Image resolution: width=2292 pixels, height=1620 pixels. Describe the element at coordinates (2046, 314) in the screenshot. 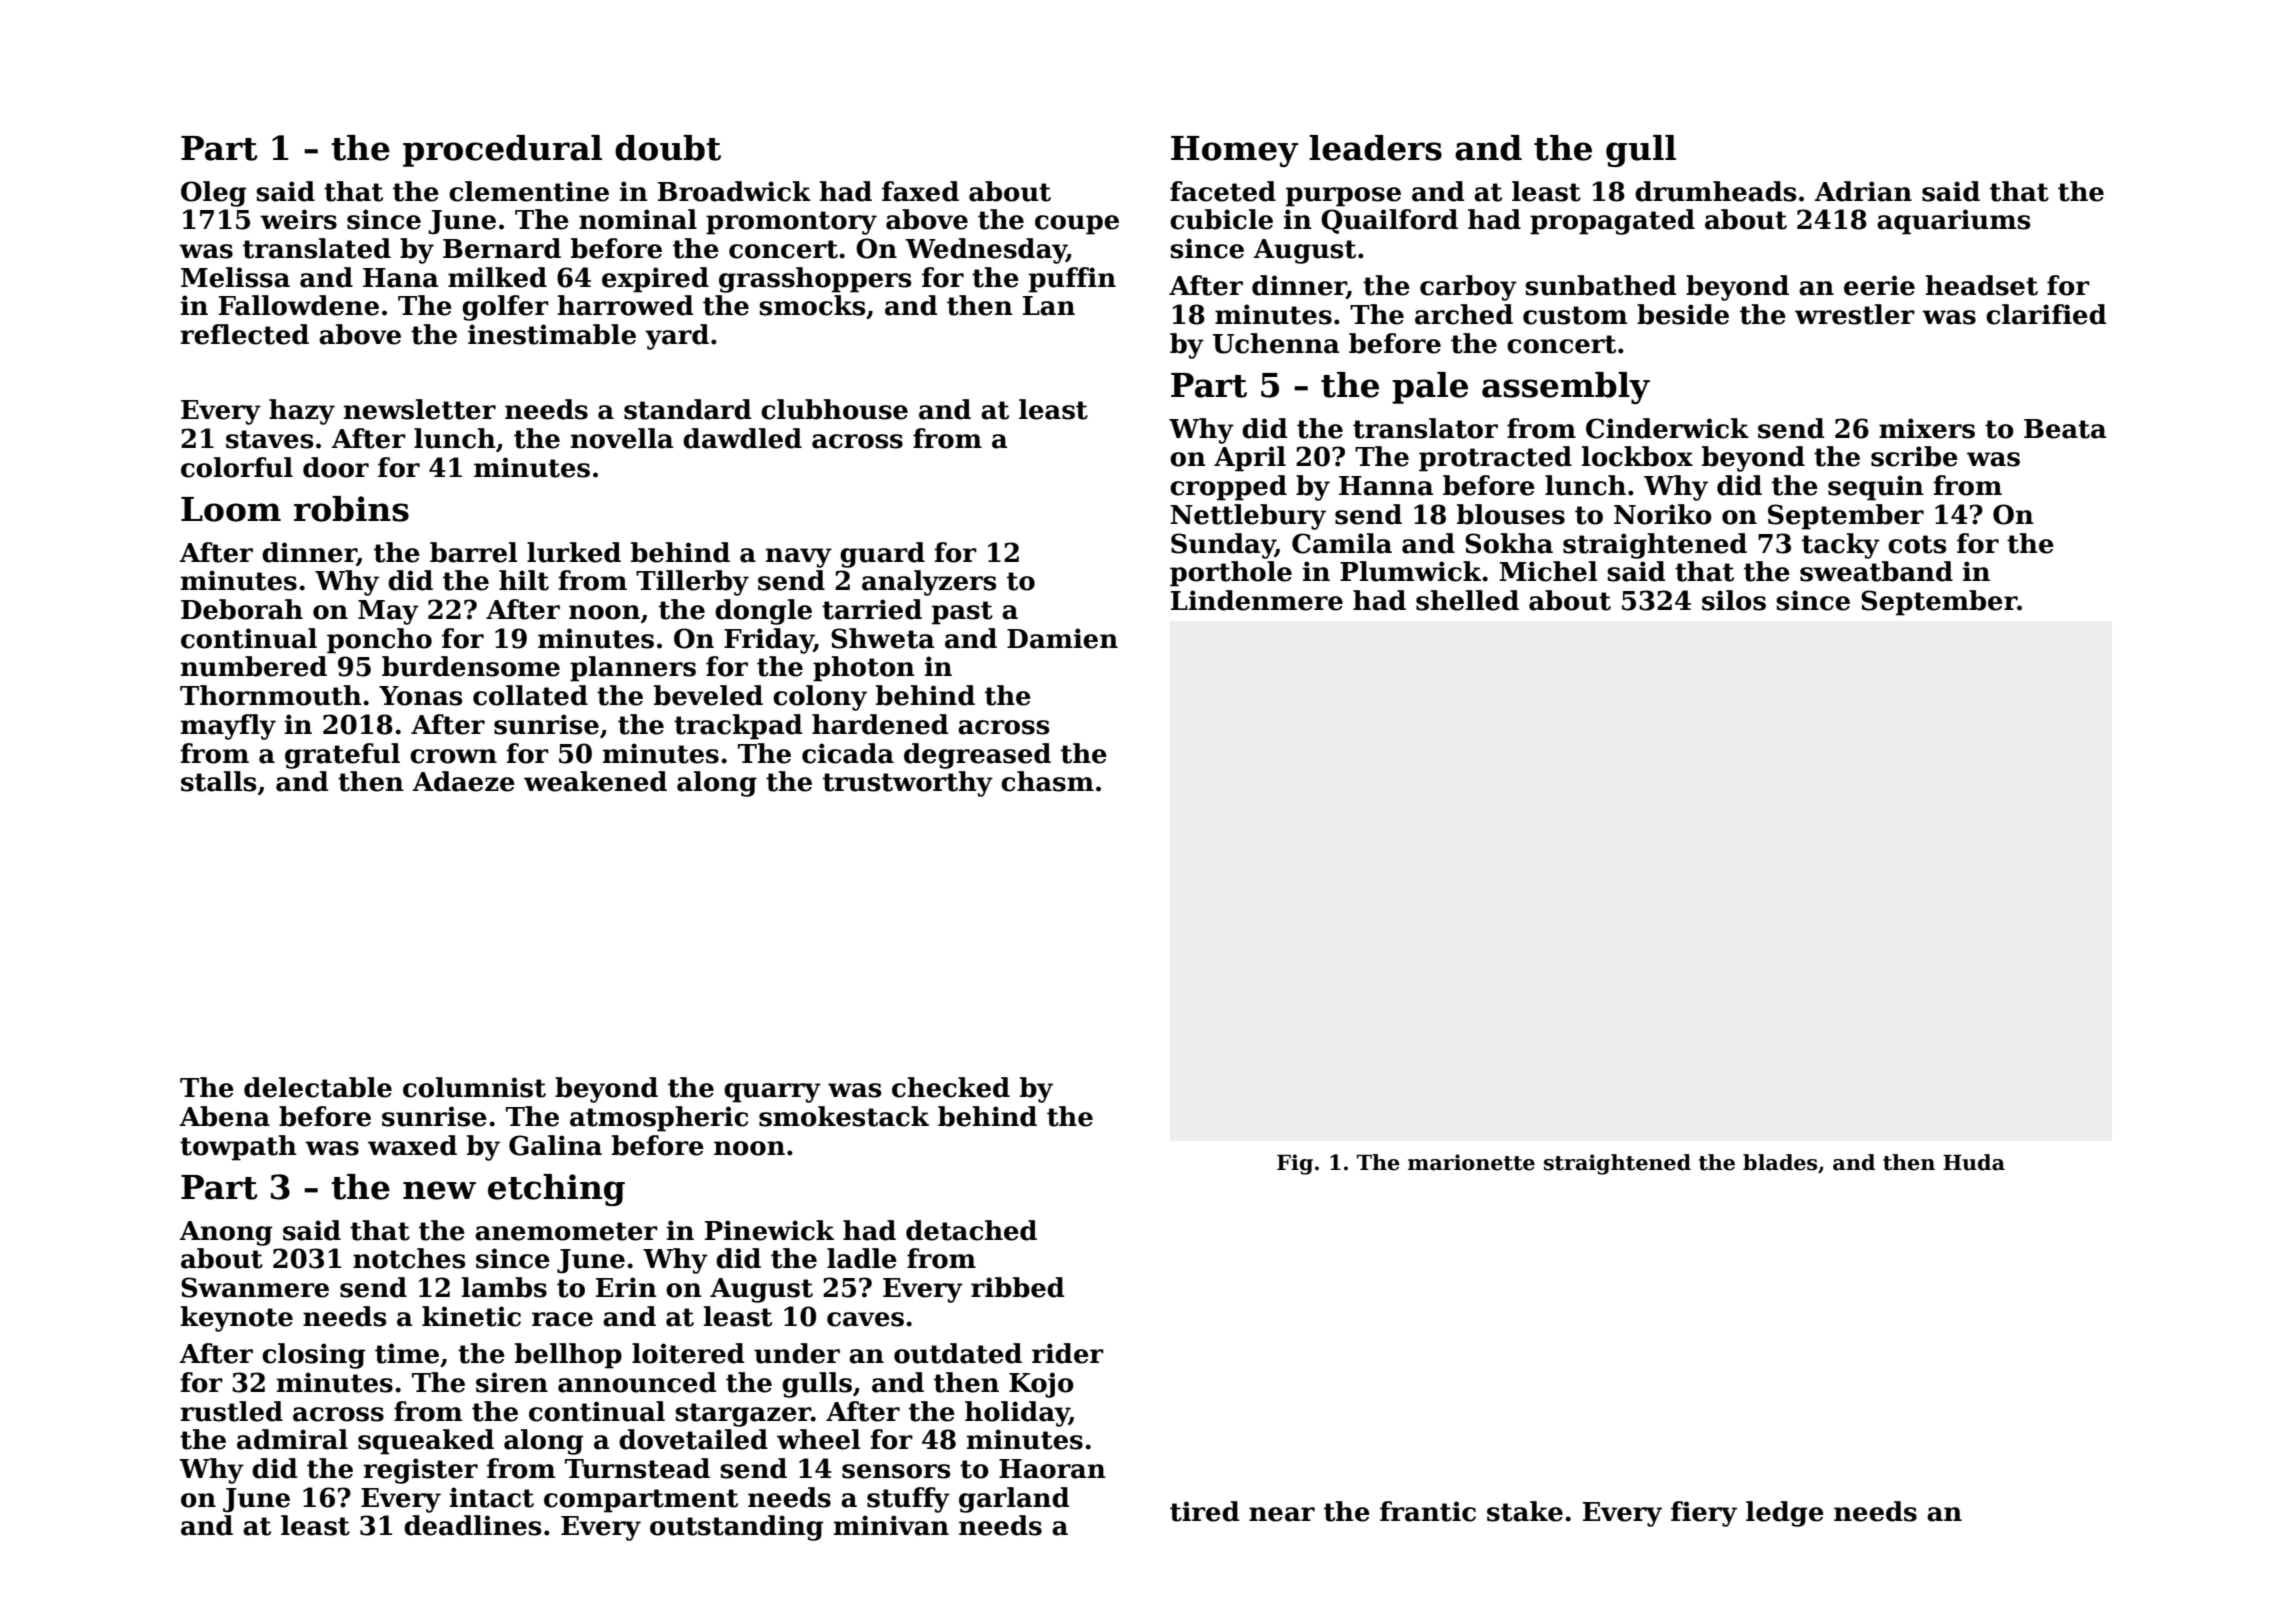

I see `clarified` at that location.
